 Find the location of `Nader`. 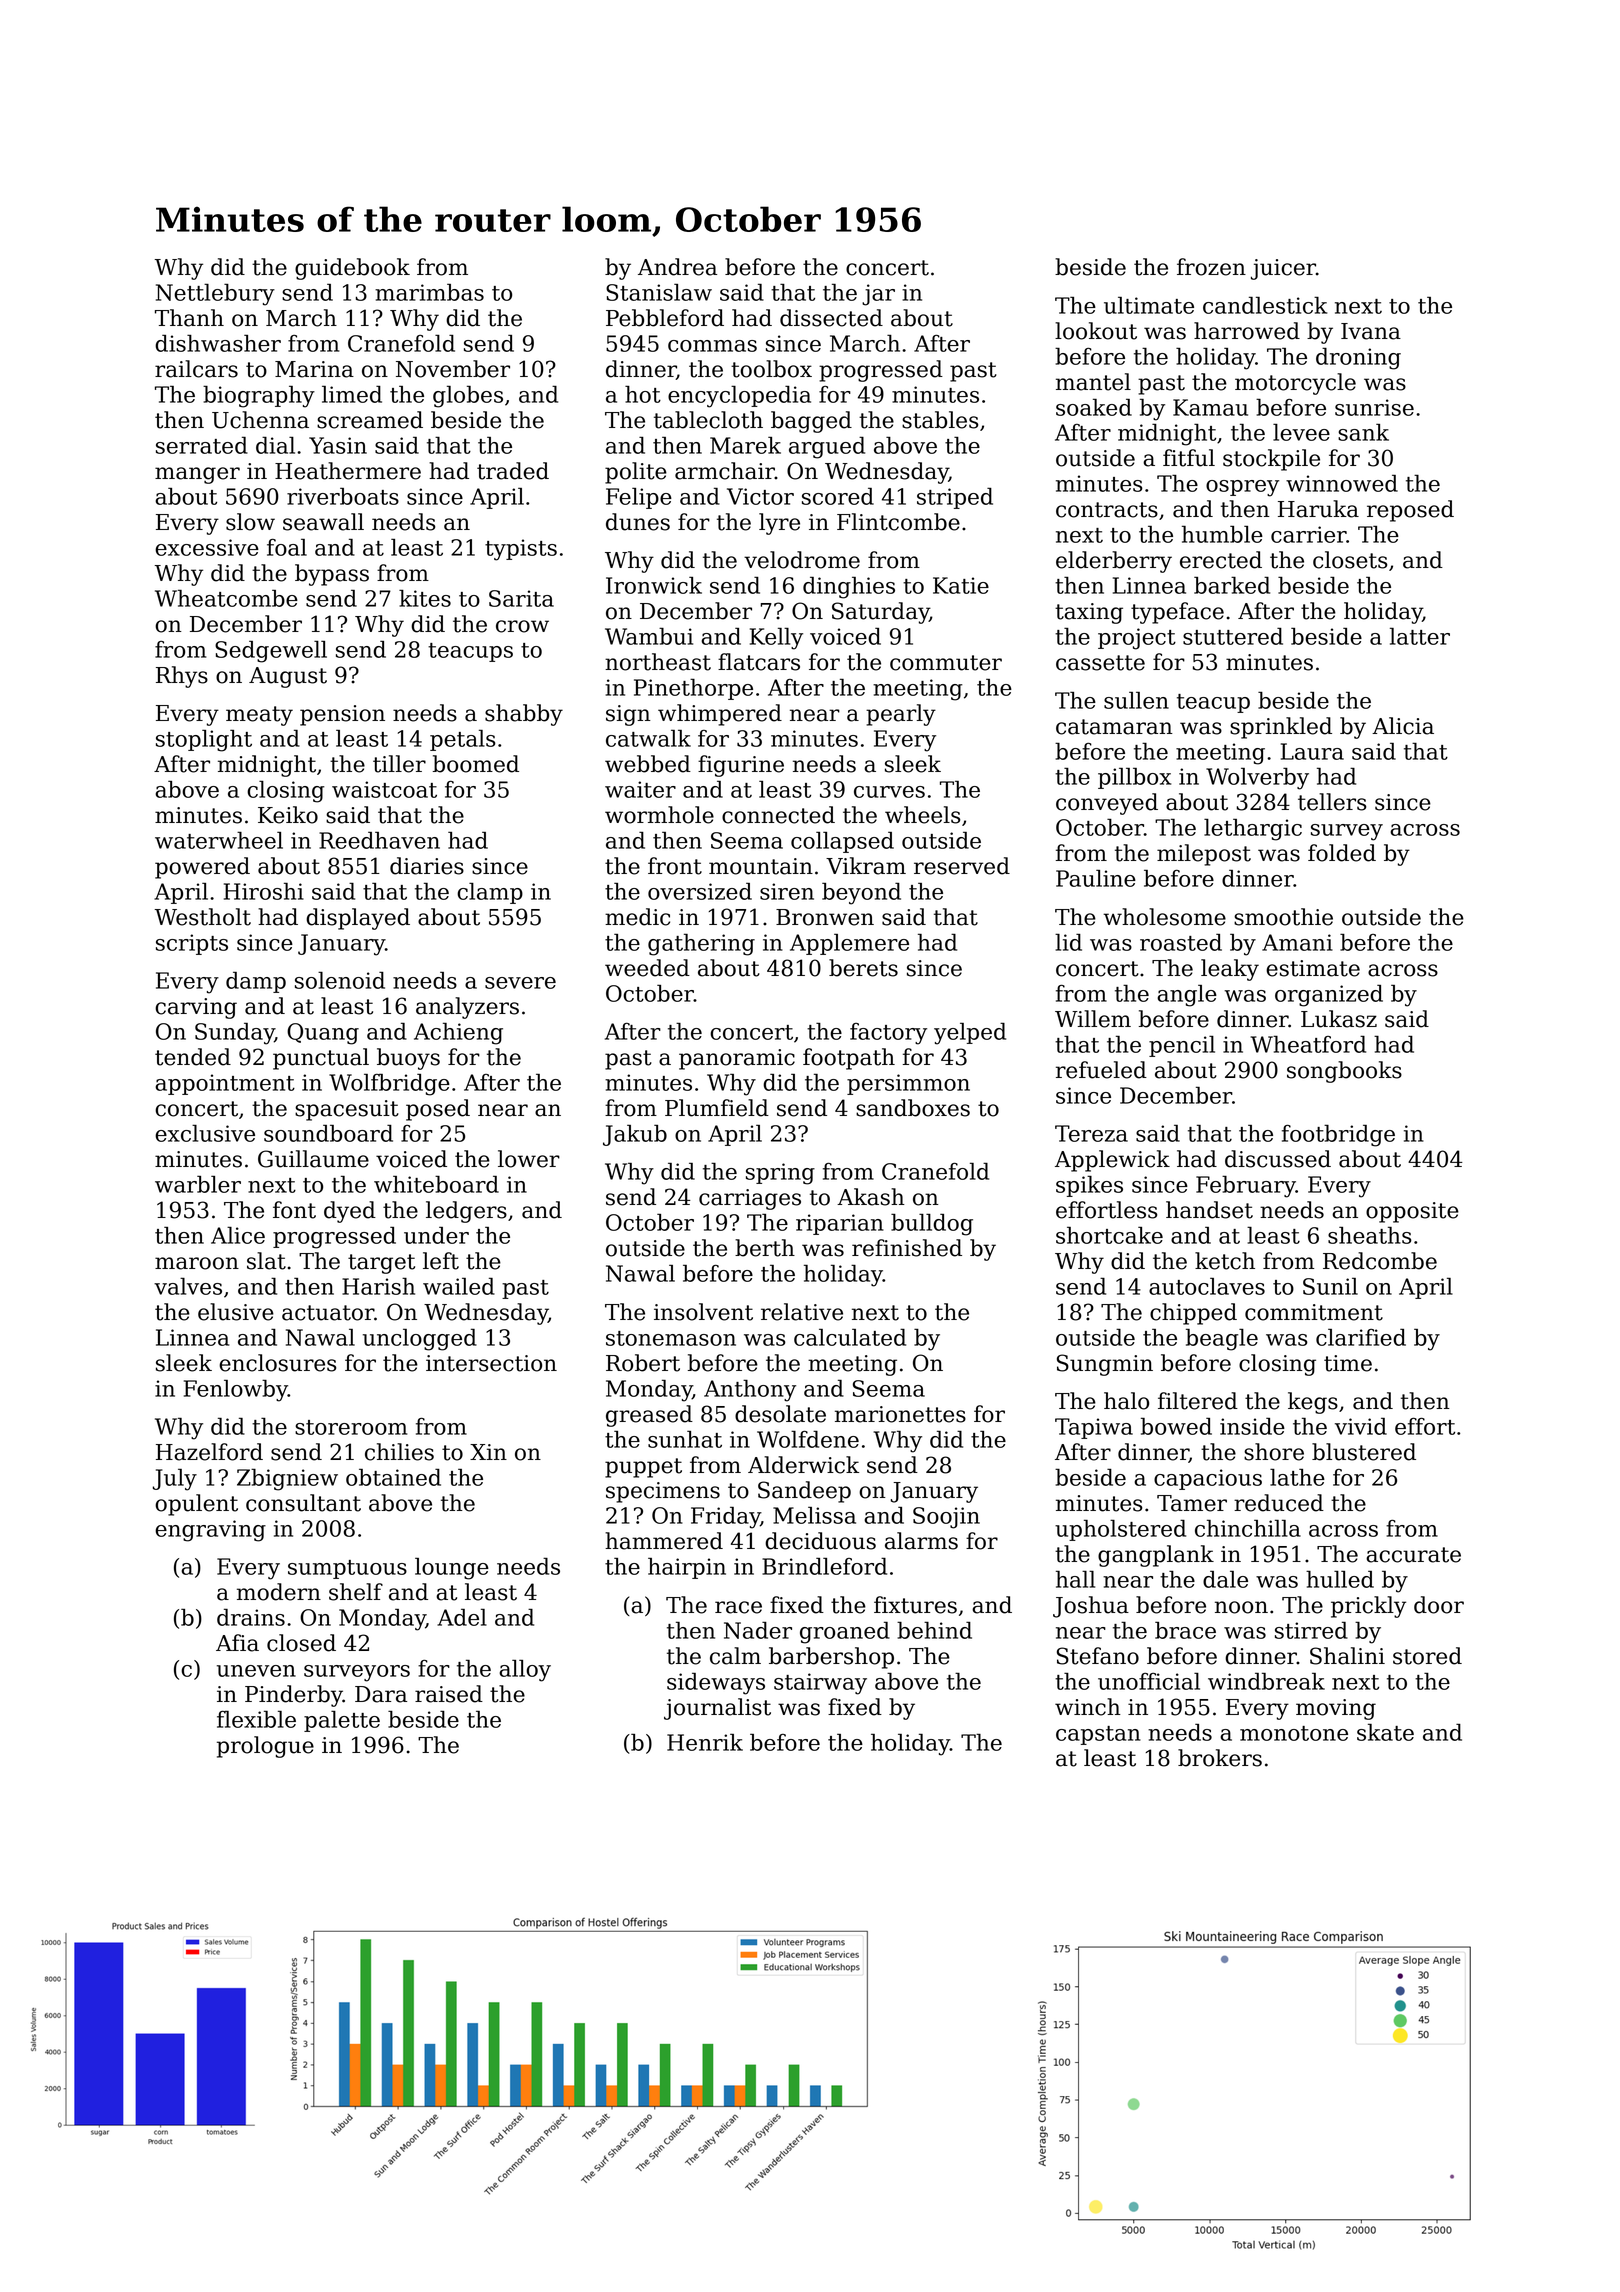

Nader is located at coordinates (758, 1630).
